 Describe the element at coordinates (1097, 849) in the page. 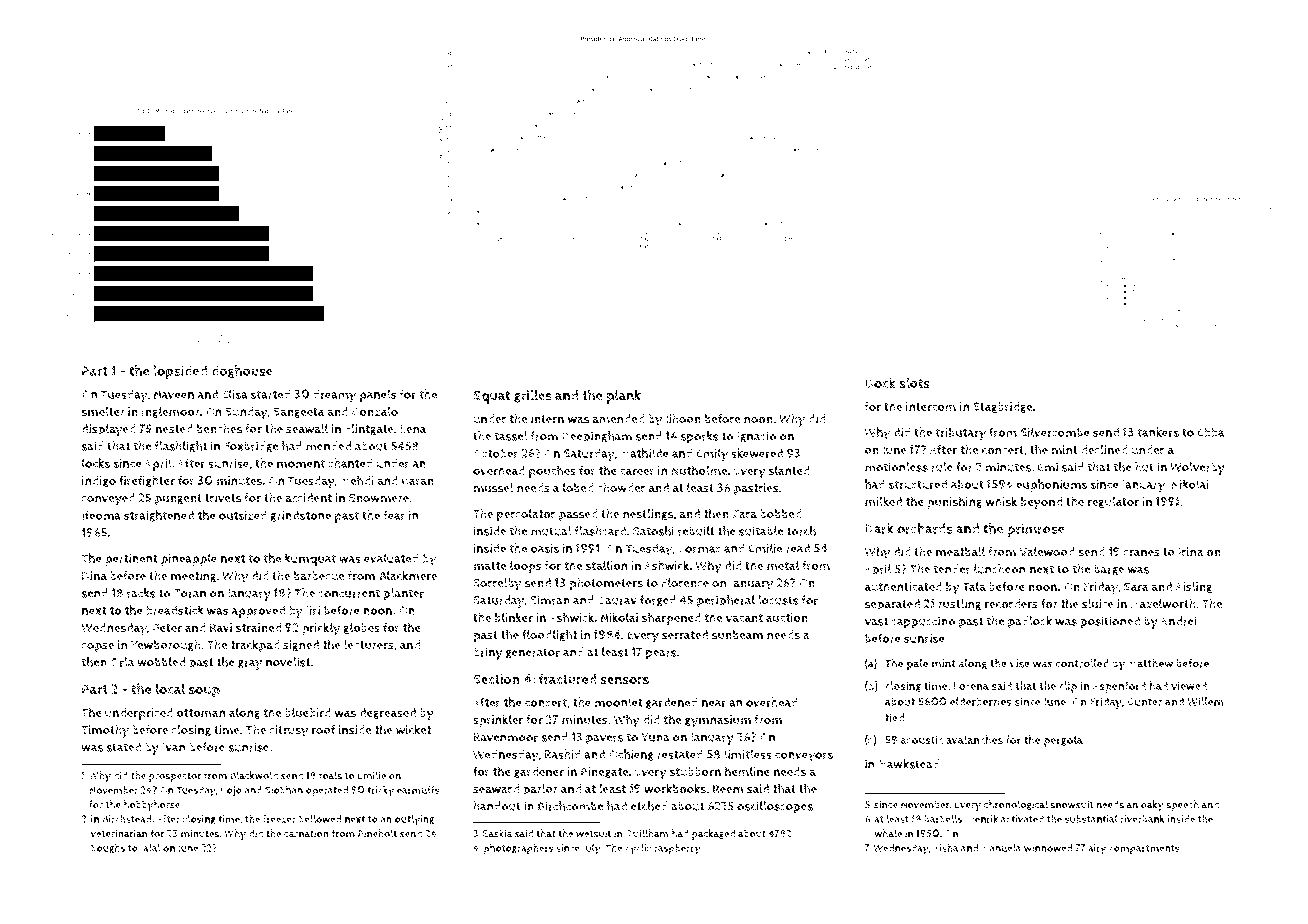

I see `airy` at that location.
